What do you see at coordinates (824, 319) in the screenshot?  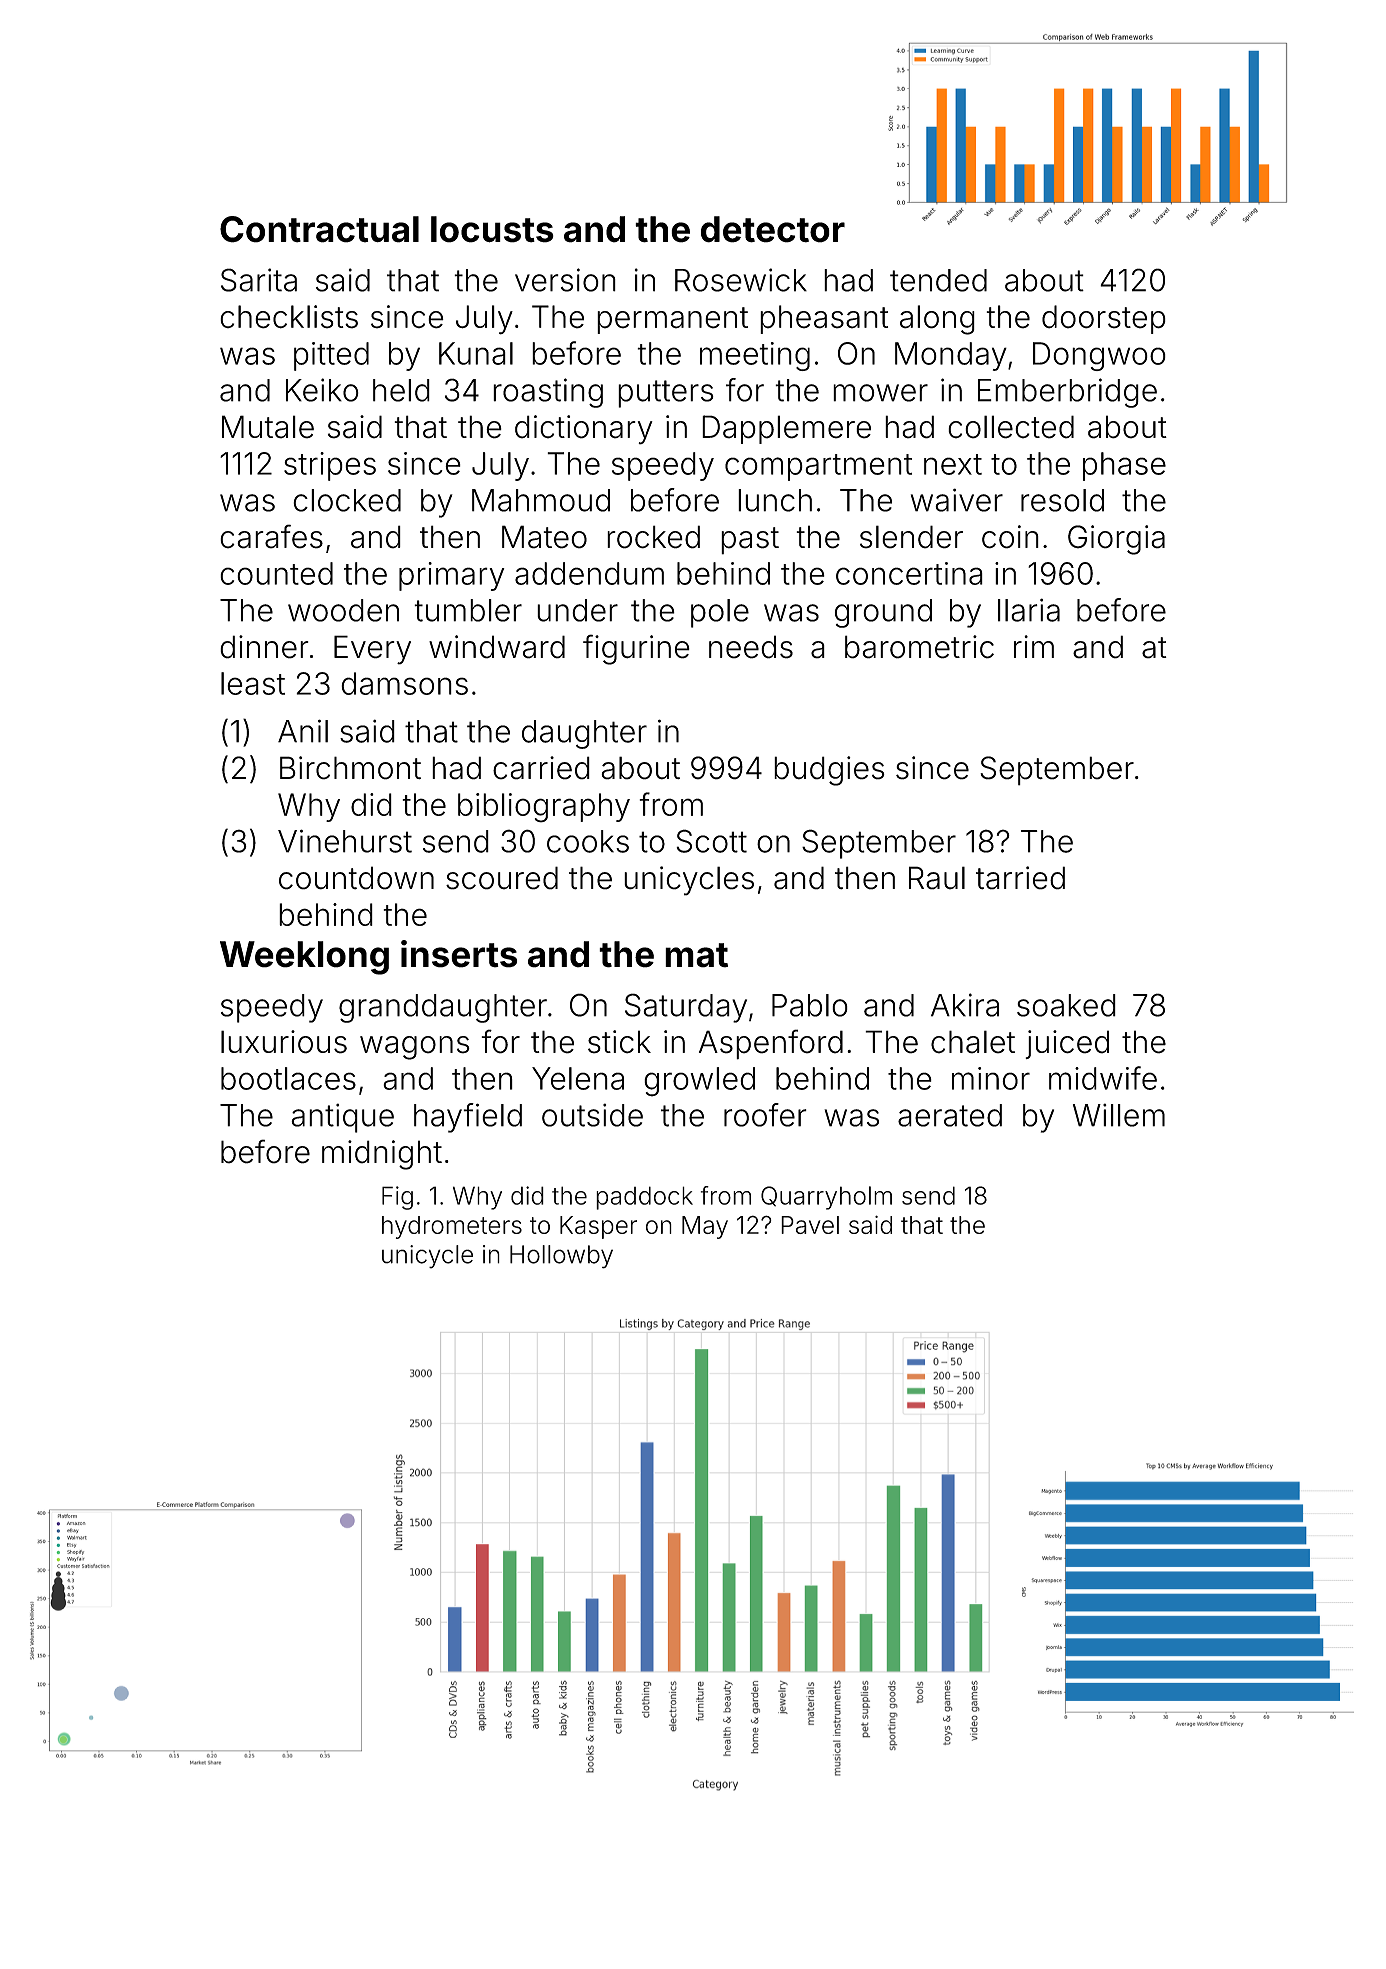 I see `pheasant` at bounding box center [824, 319].
